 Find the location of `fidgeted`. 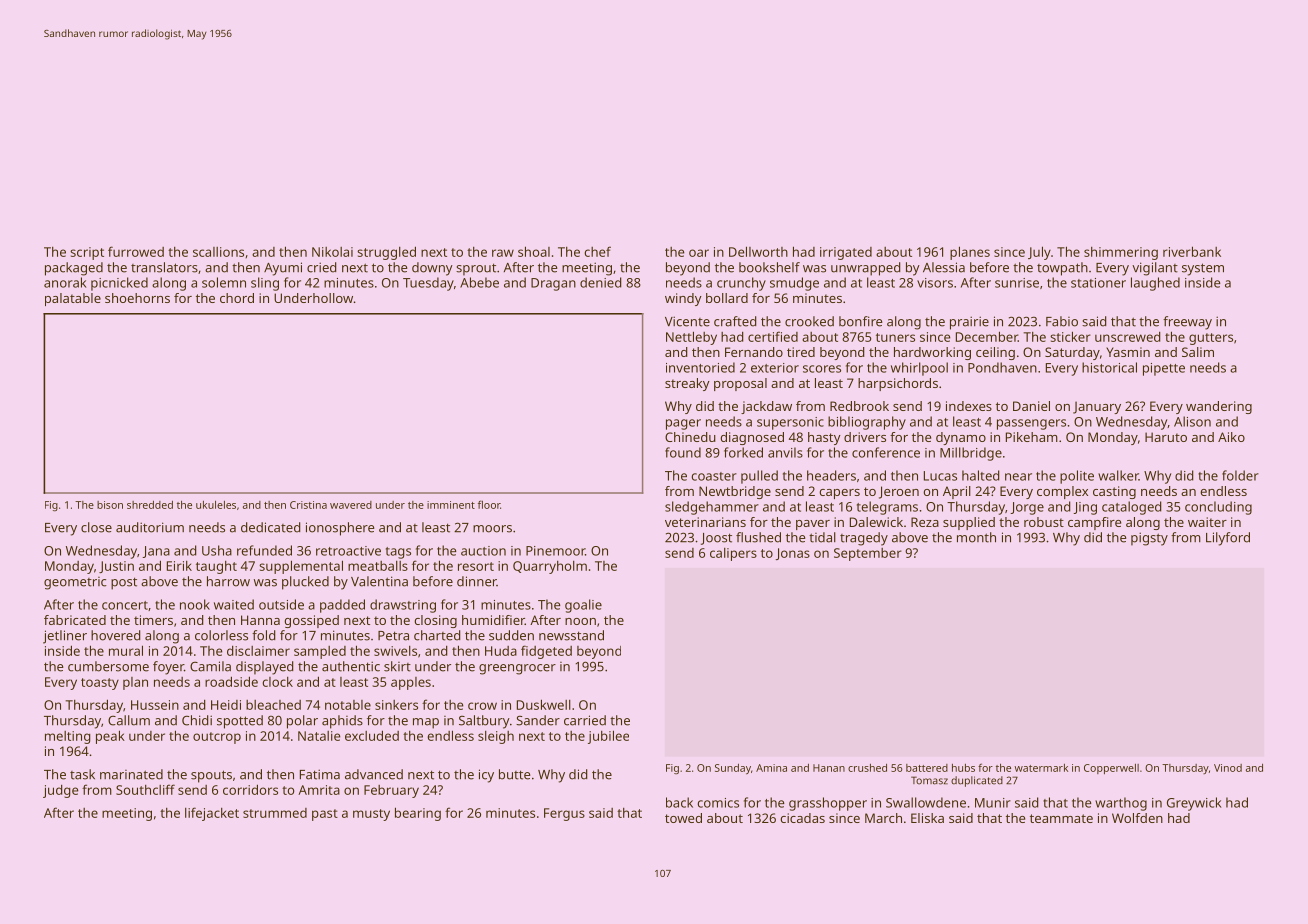

fidgeted is located at coordinates (546, 652).
